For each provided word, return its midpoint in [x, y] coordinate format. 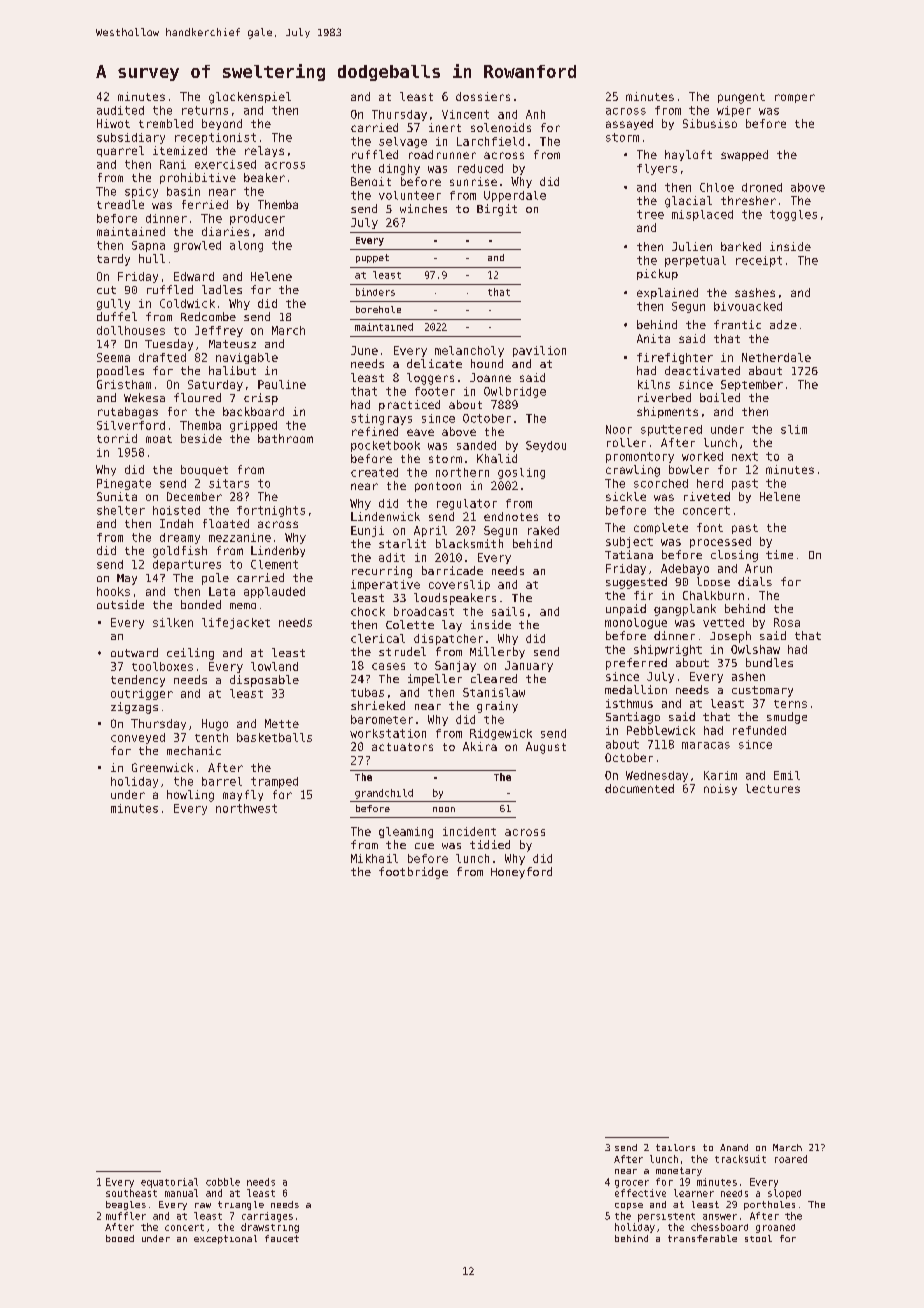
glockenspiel [250, 98]
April [430, 531]
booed [120, 1238]
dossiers [483, 96]
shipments [667, 412]
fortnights [271, 511]
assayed [629, 124]
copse [629, 1206]
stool [758, 1238]
